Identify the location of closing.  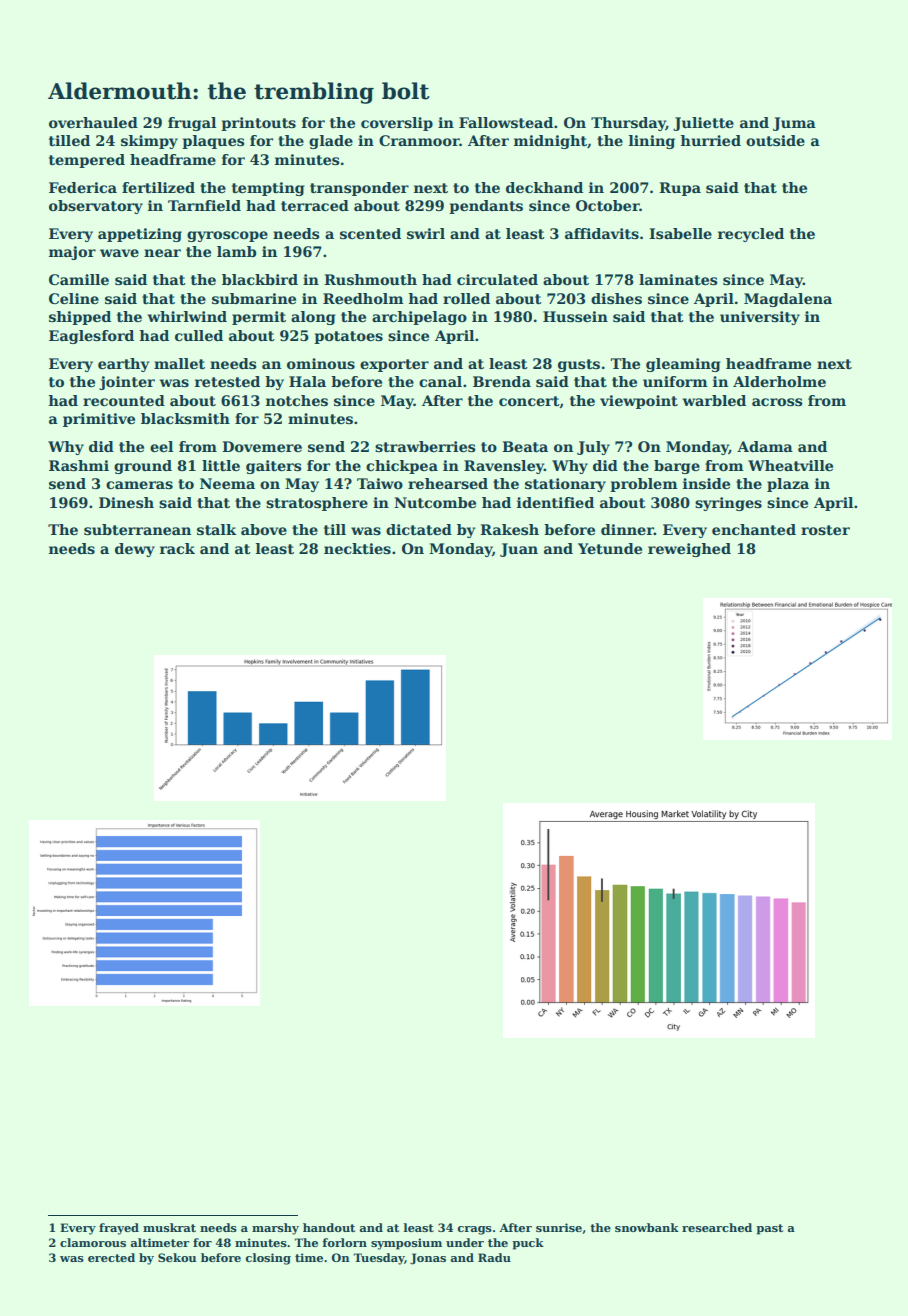
(268, 1259).
